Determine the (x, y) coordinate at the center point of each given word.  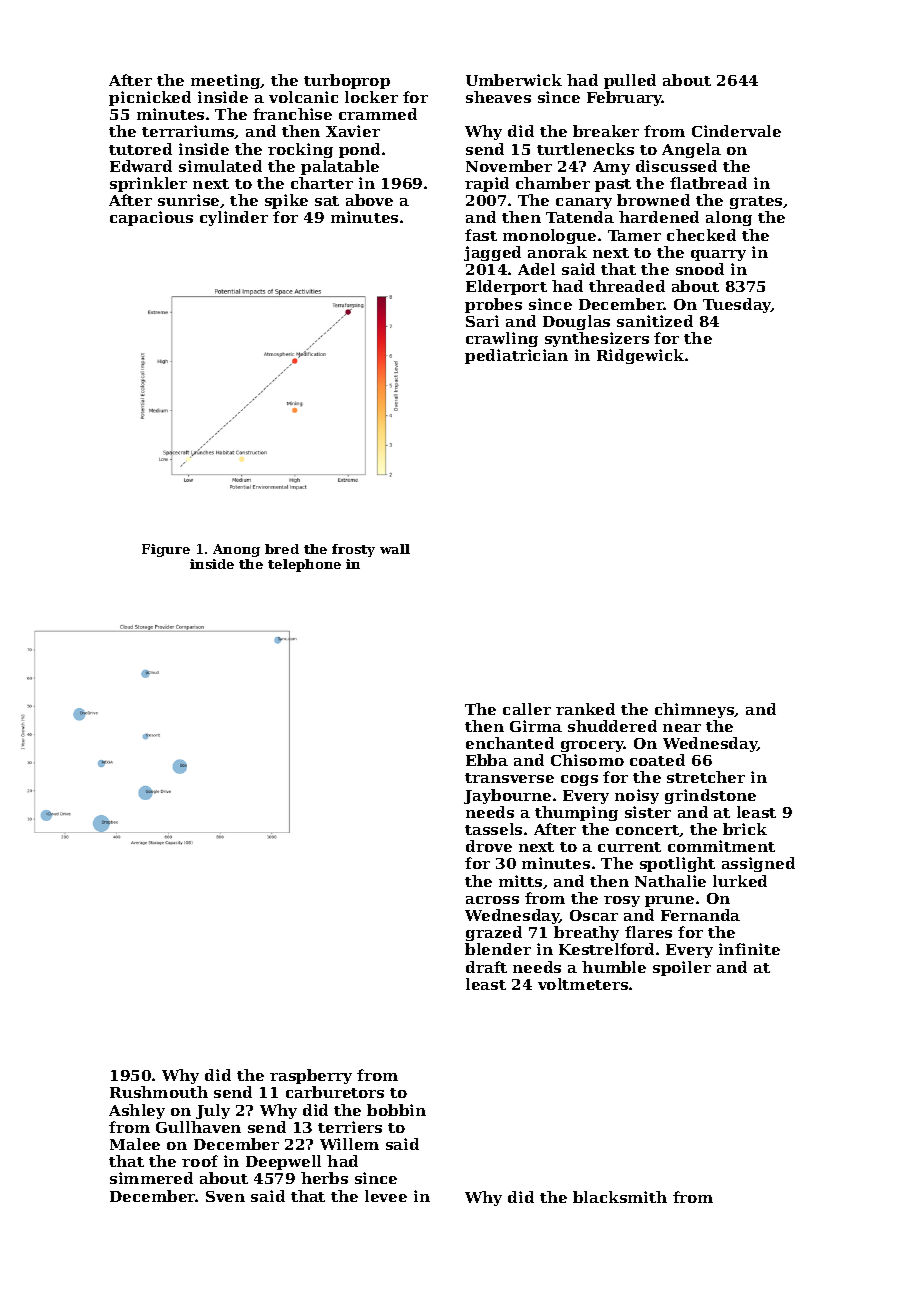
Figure (166, 550)
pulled (630, 81)
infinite (749, 949)
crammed (378, 114)
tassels (493, 829)
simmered (151, 1178)
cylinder (234, 218)
